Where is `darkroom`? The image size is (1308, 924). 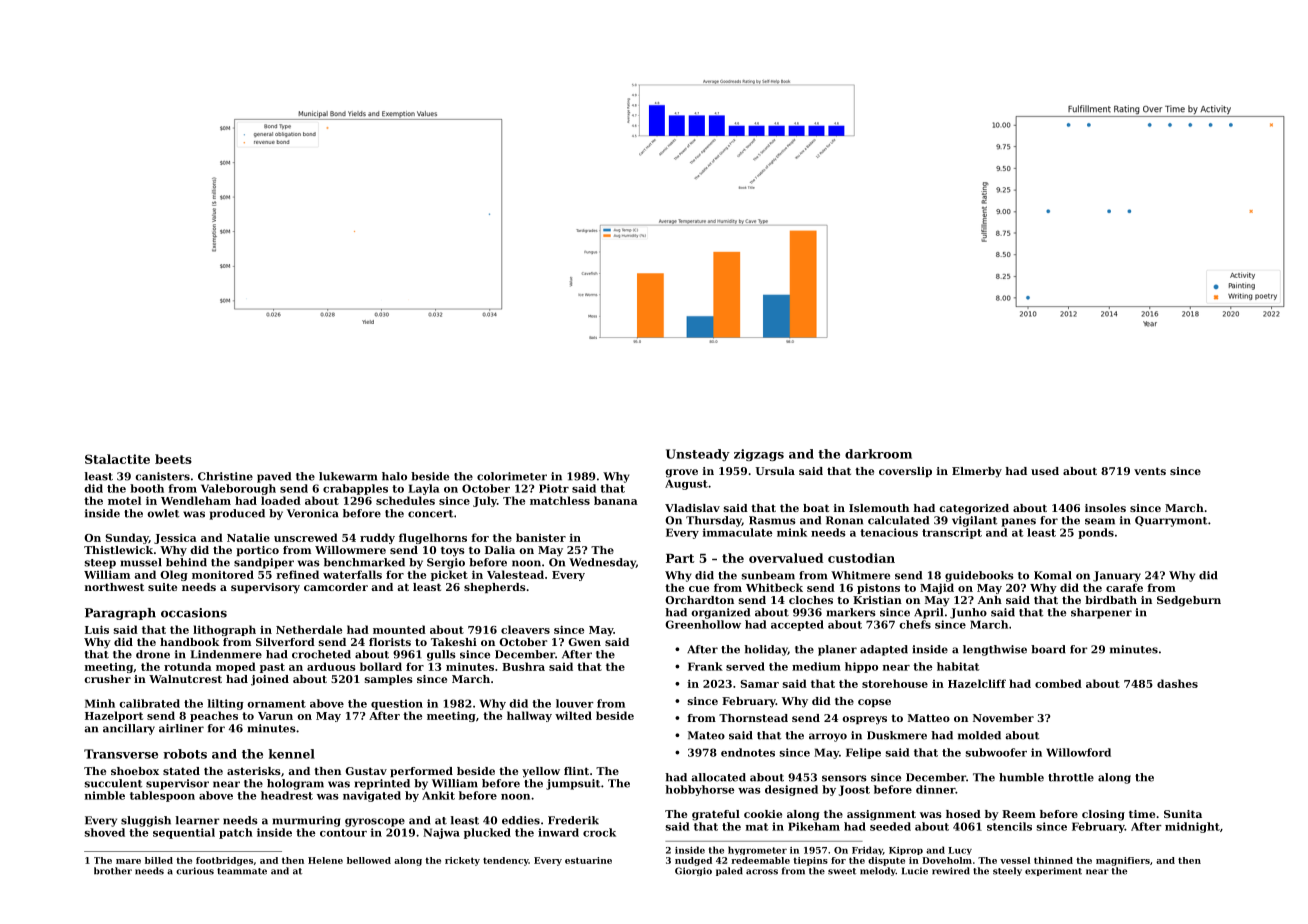 darkroom is located at coordinates (878, 454).
